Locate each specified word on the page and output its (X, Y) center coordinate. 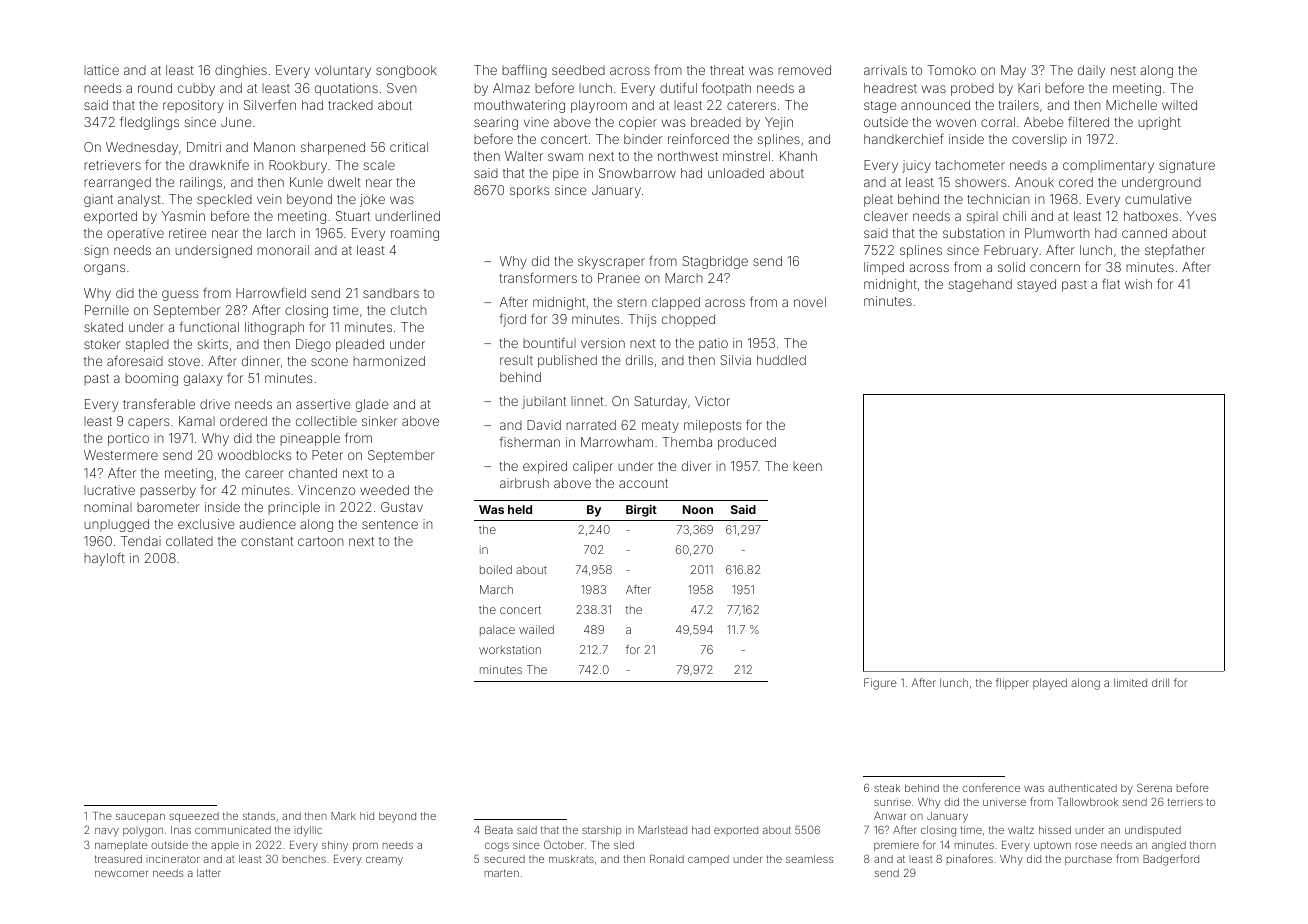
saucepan (140, 818)
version (603, 343)
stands (259, 816)
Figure (880, 684)
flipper (1012, 683)
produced (747, 443)
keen (807, 466)
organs (104, 269)
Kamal (197, 421)
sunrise (892, 802)
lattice (101, 70)
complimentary (1108, 166)
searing (496, 123)
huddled (781, 360)
